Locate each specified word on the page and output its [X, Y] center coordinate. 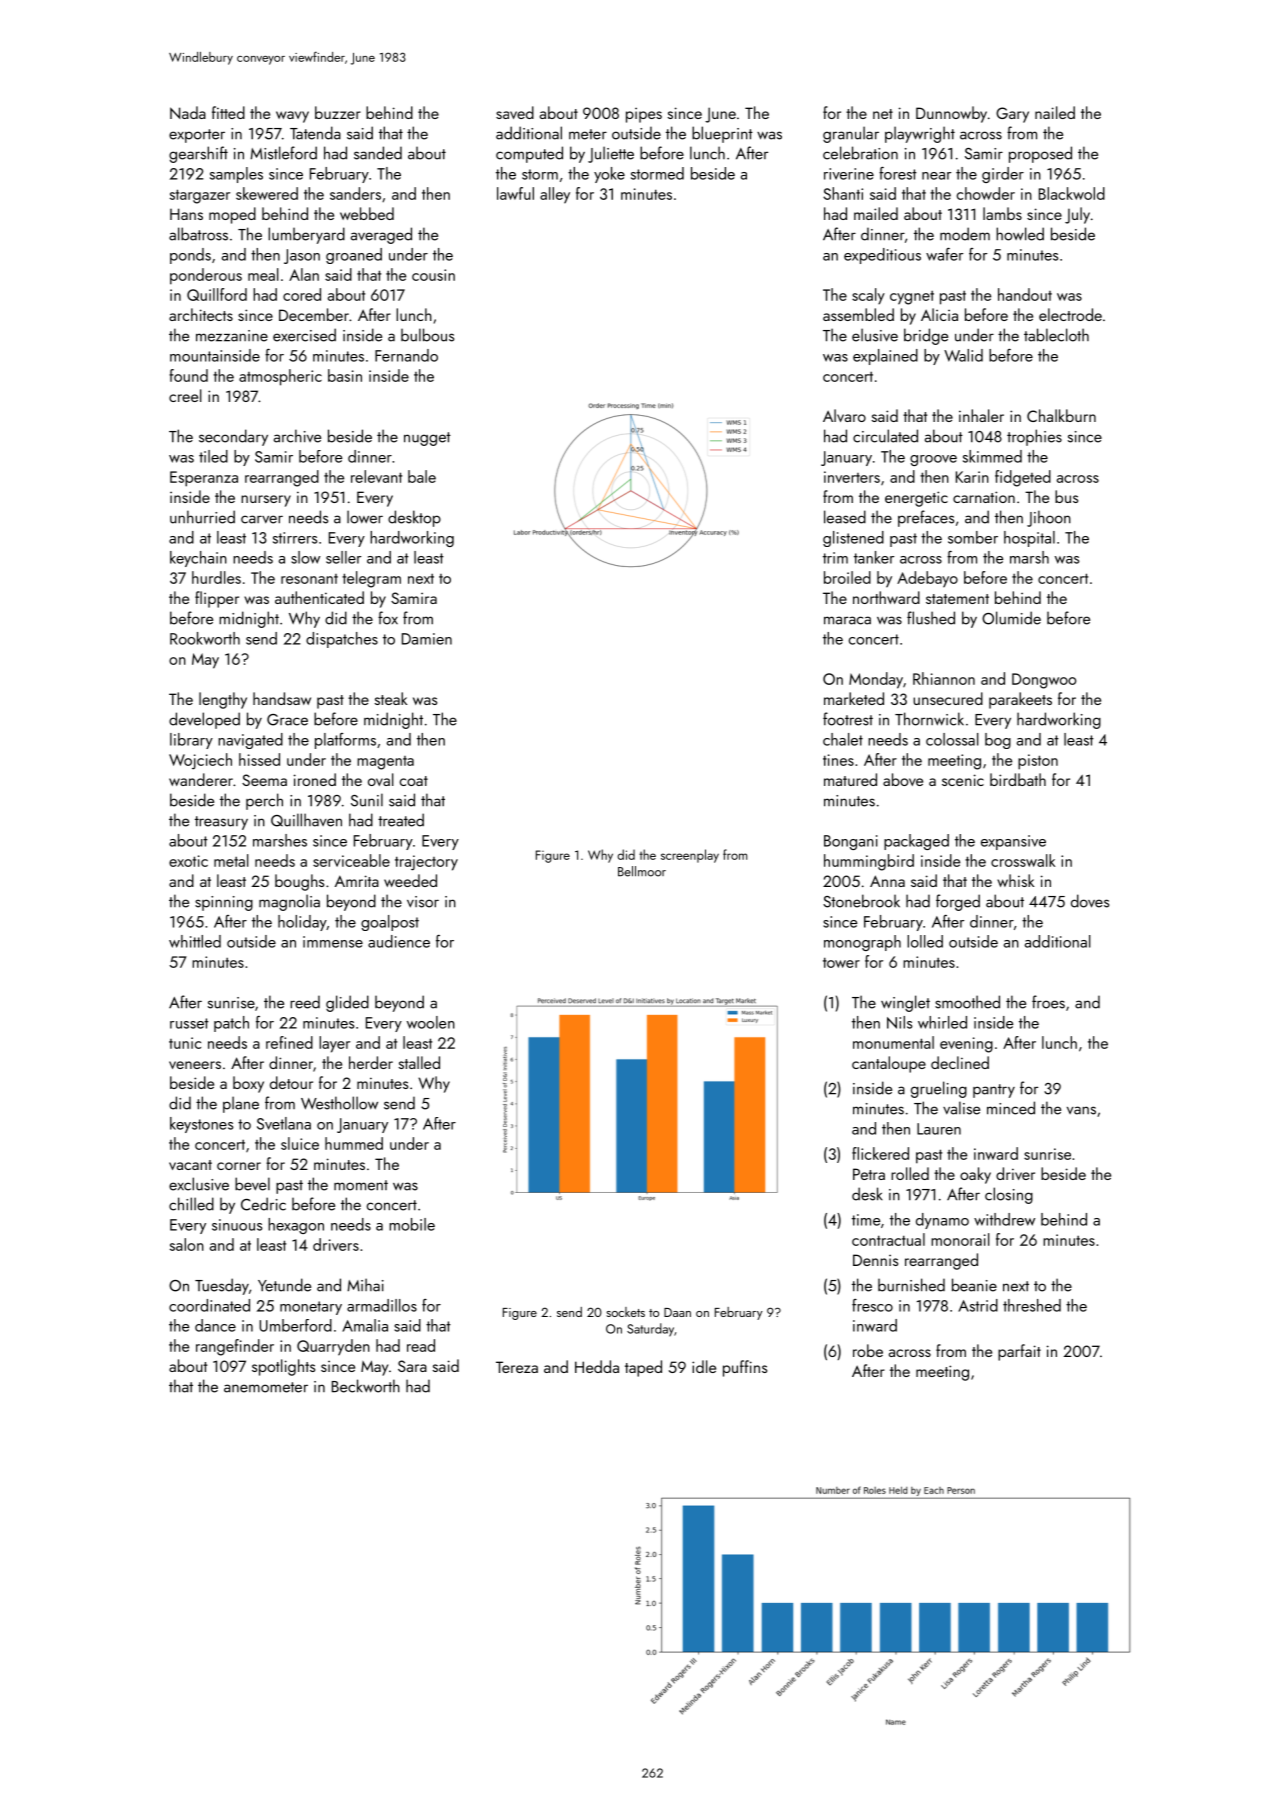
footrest [848, 719]
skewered [267, 193]
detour [291, 1082]
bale [422, 476]
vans [1081, 1110]
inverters [852, 477]
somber [973, 537]
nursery [266, 501]
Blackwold [1072, 193]
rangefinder [235, 1347]
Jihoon [1049, 518]
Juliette [611, 154]
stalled [419, 1062]
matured [850, 779]
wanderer [201, 779]
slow [305, 557]
